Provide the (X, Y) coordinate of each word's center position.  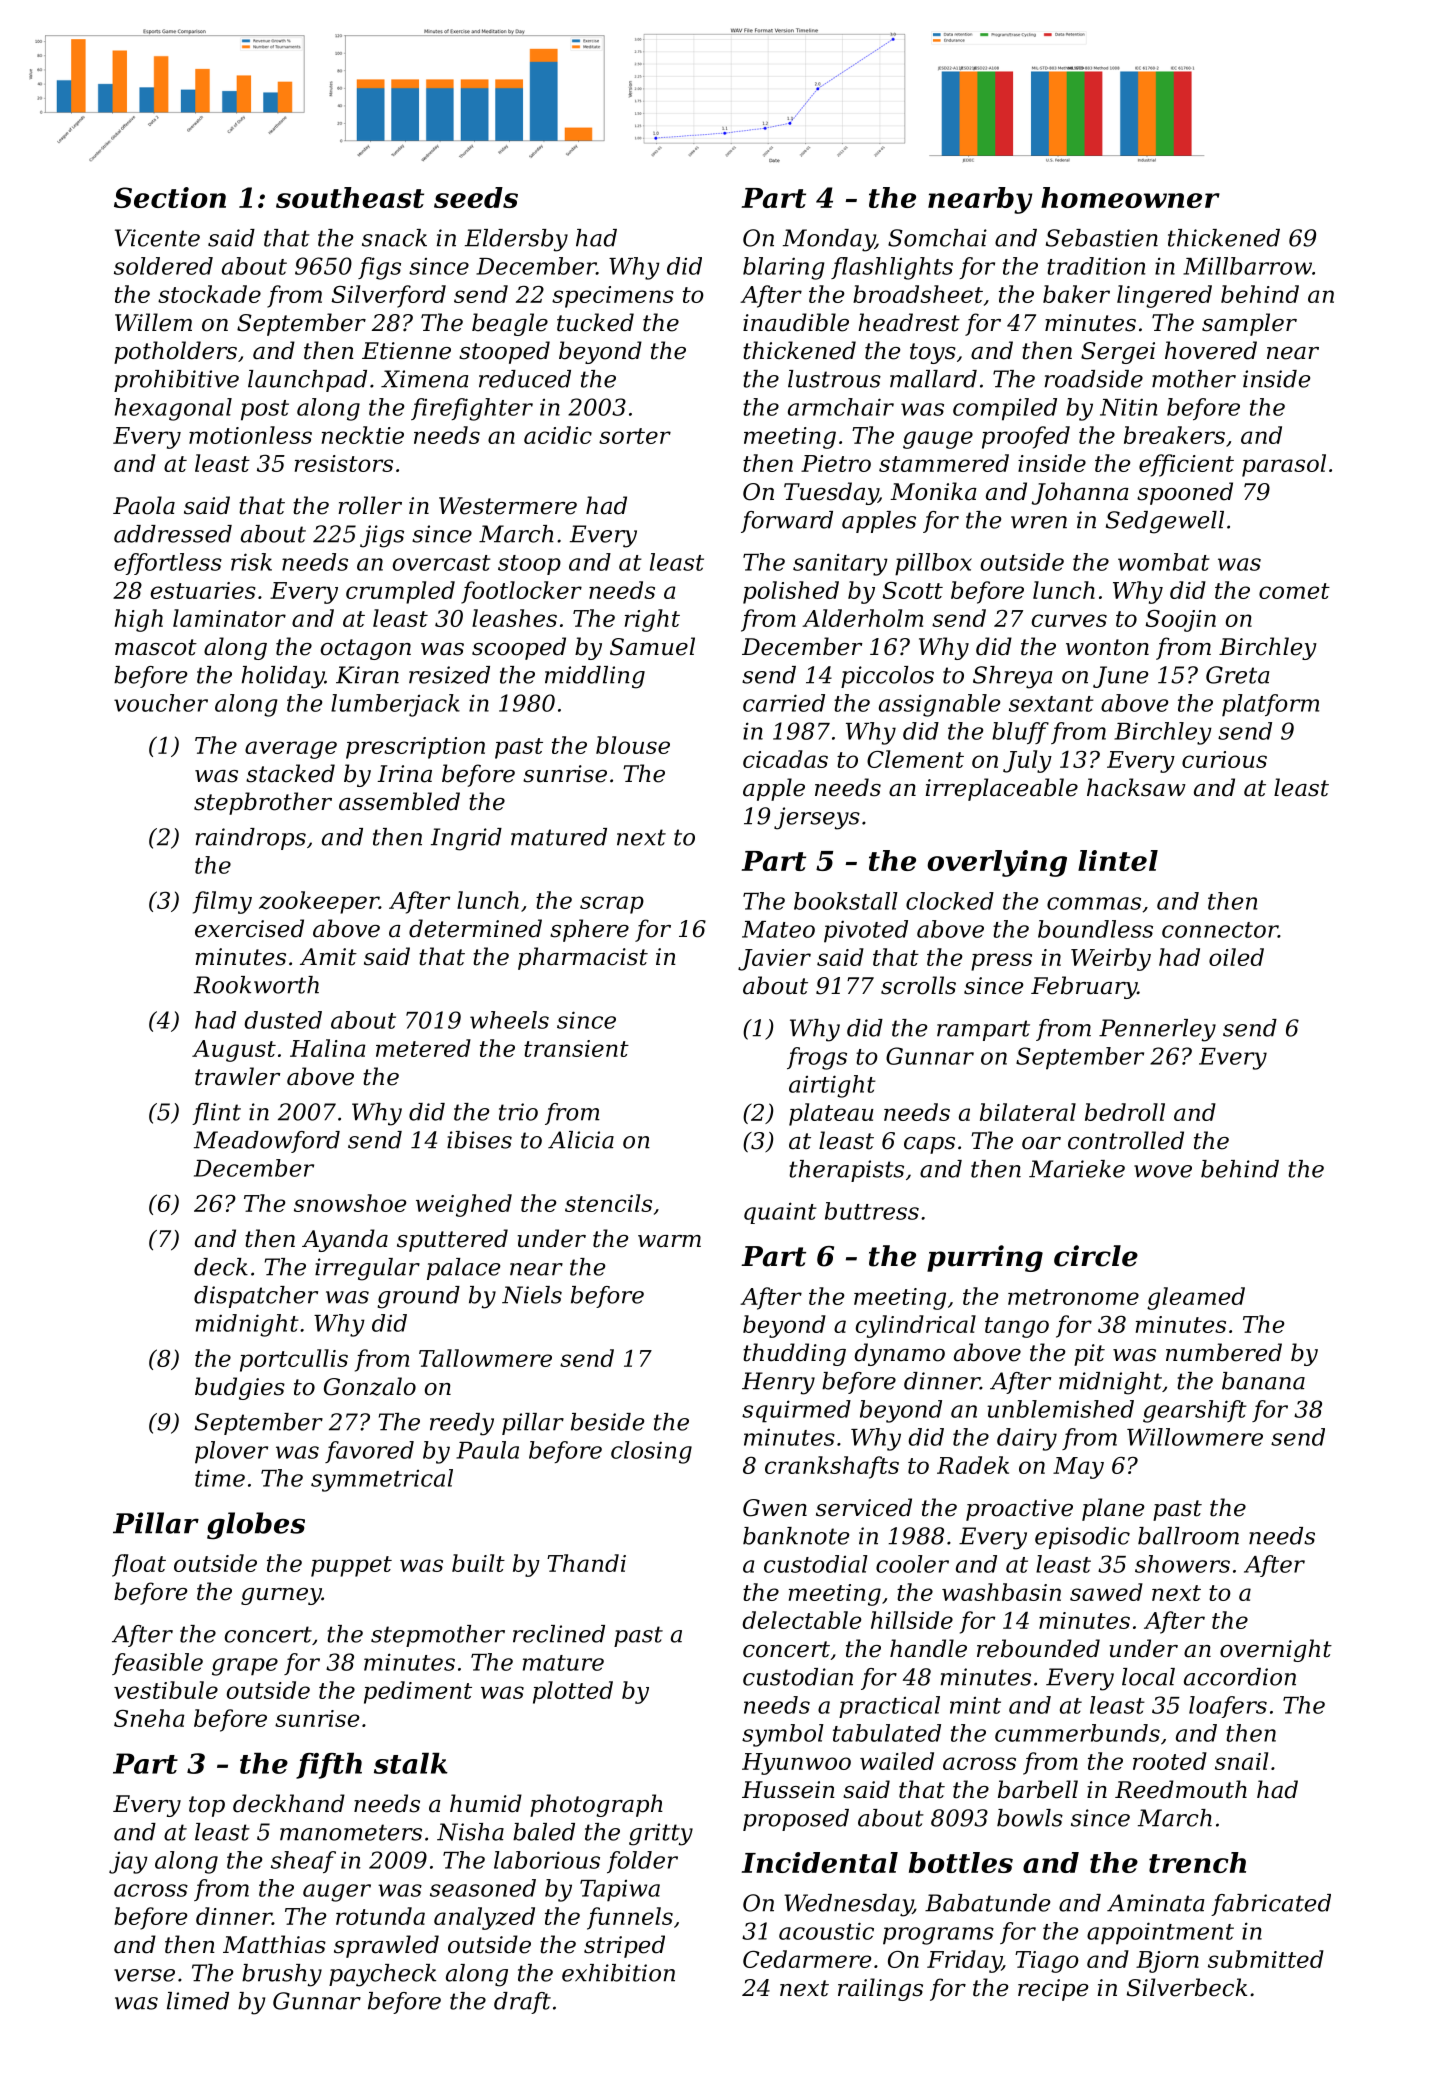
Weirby (1111, 959)
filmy (222, 902)
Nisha (470, 1832)
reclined (559, 1634)
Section (170, 197)
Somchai (937, 238)
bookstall (846, 901)
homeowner (1130, 197)
